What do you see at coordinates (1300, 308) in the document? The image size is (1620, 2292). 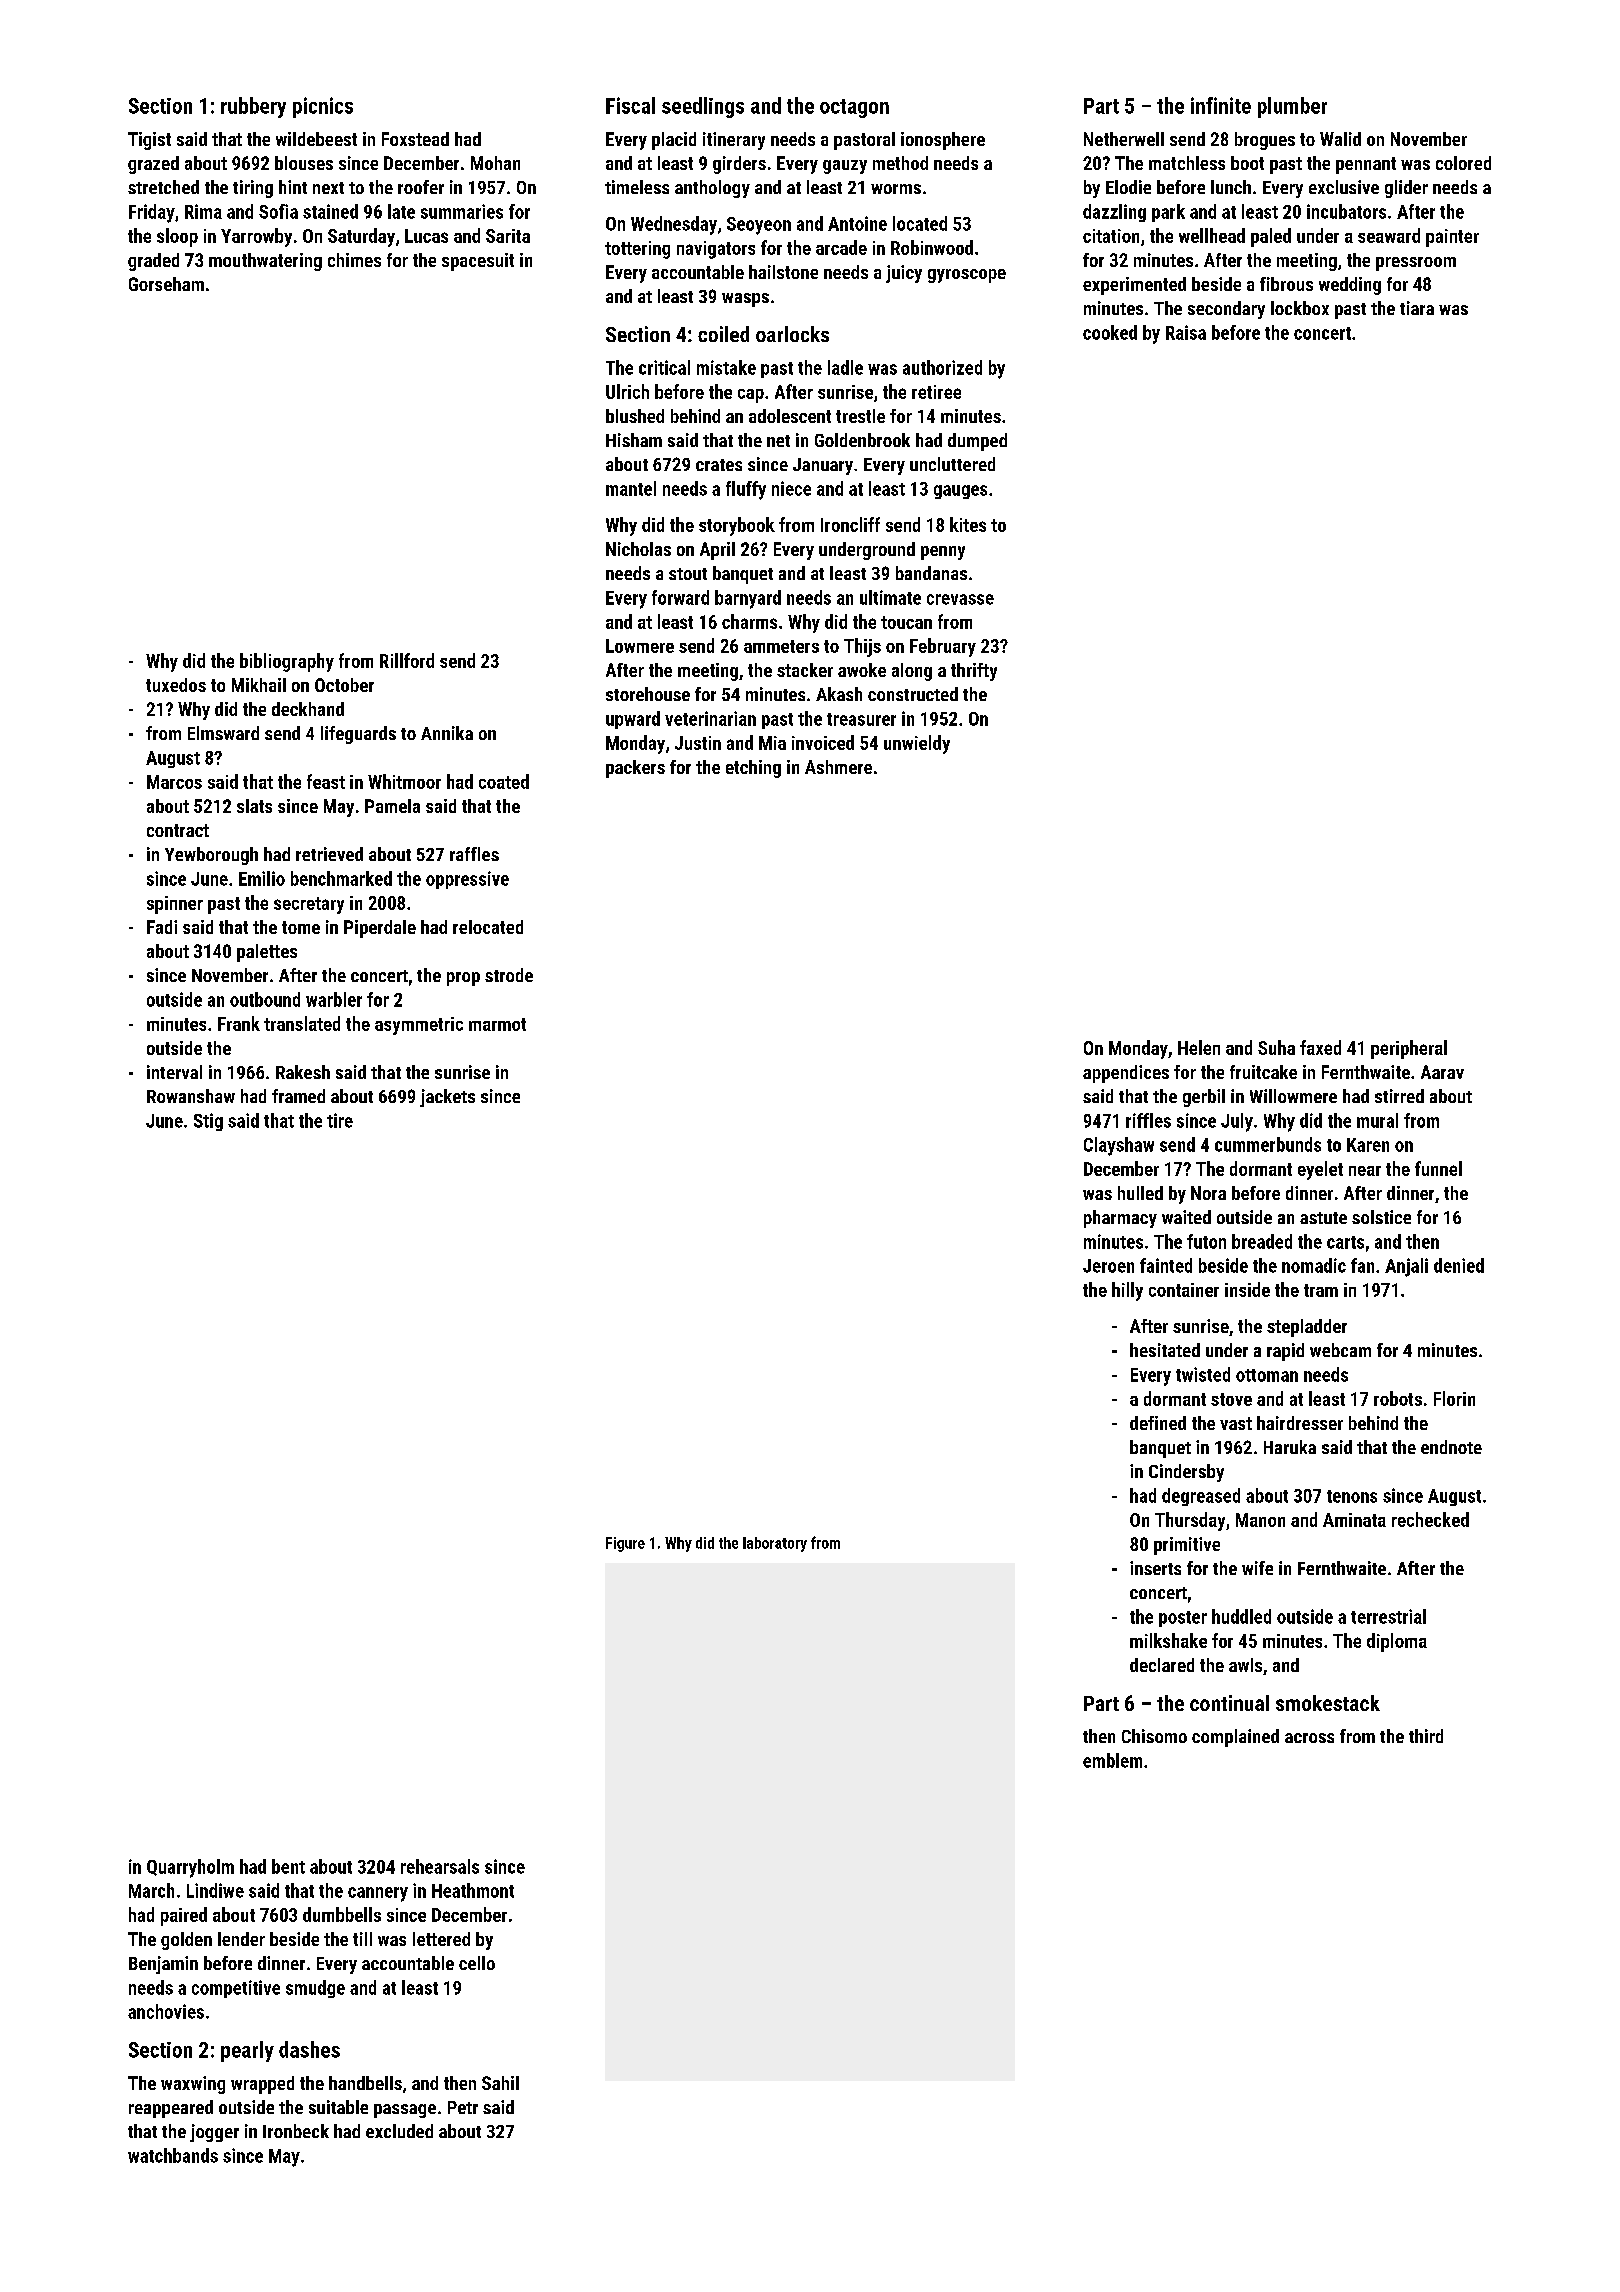 I see `lockbox` at bounding box center [1300, 308].
